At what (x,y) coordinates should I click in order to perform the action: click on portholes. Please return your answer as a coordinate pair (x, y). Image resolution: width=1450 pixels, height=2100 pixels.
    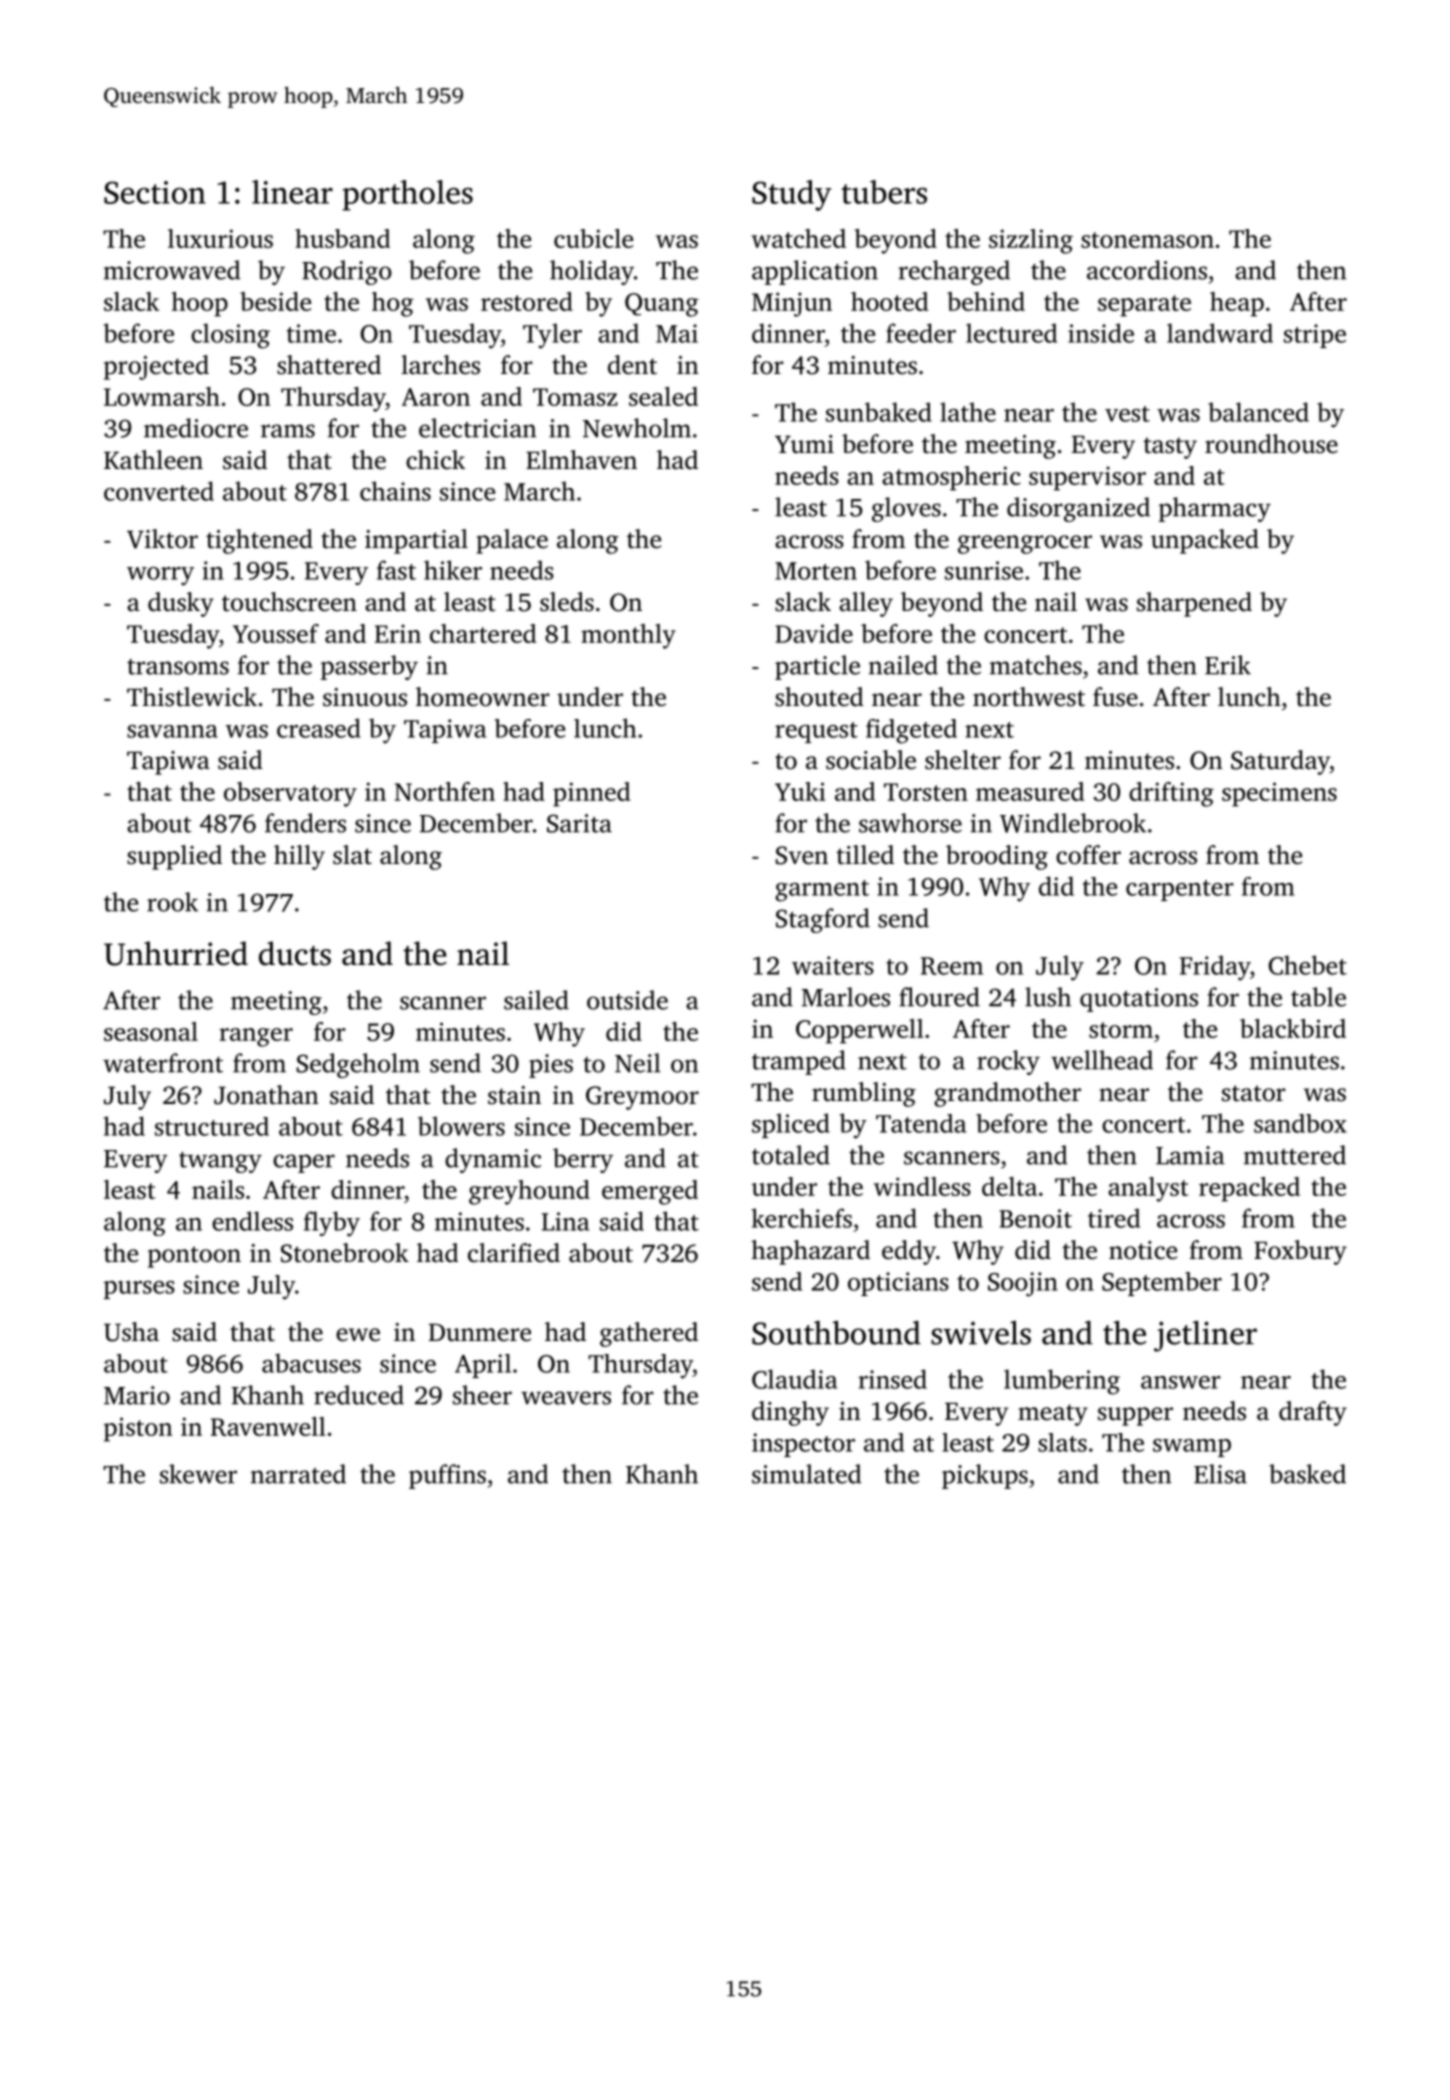
    Looking at the image, I should click on (407, 195).
